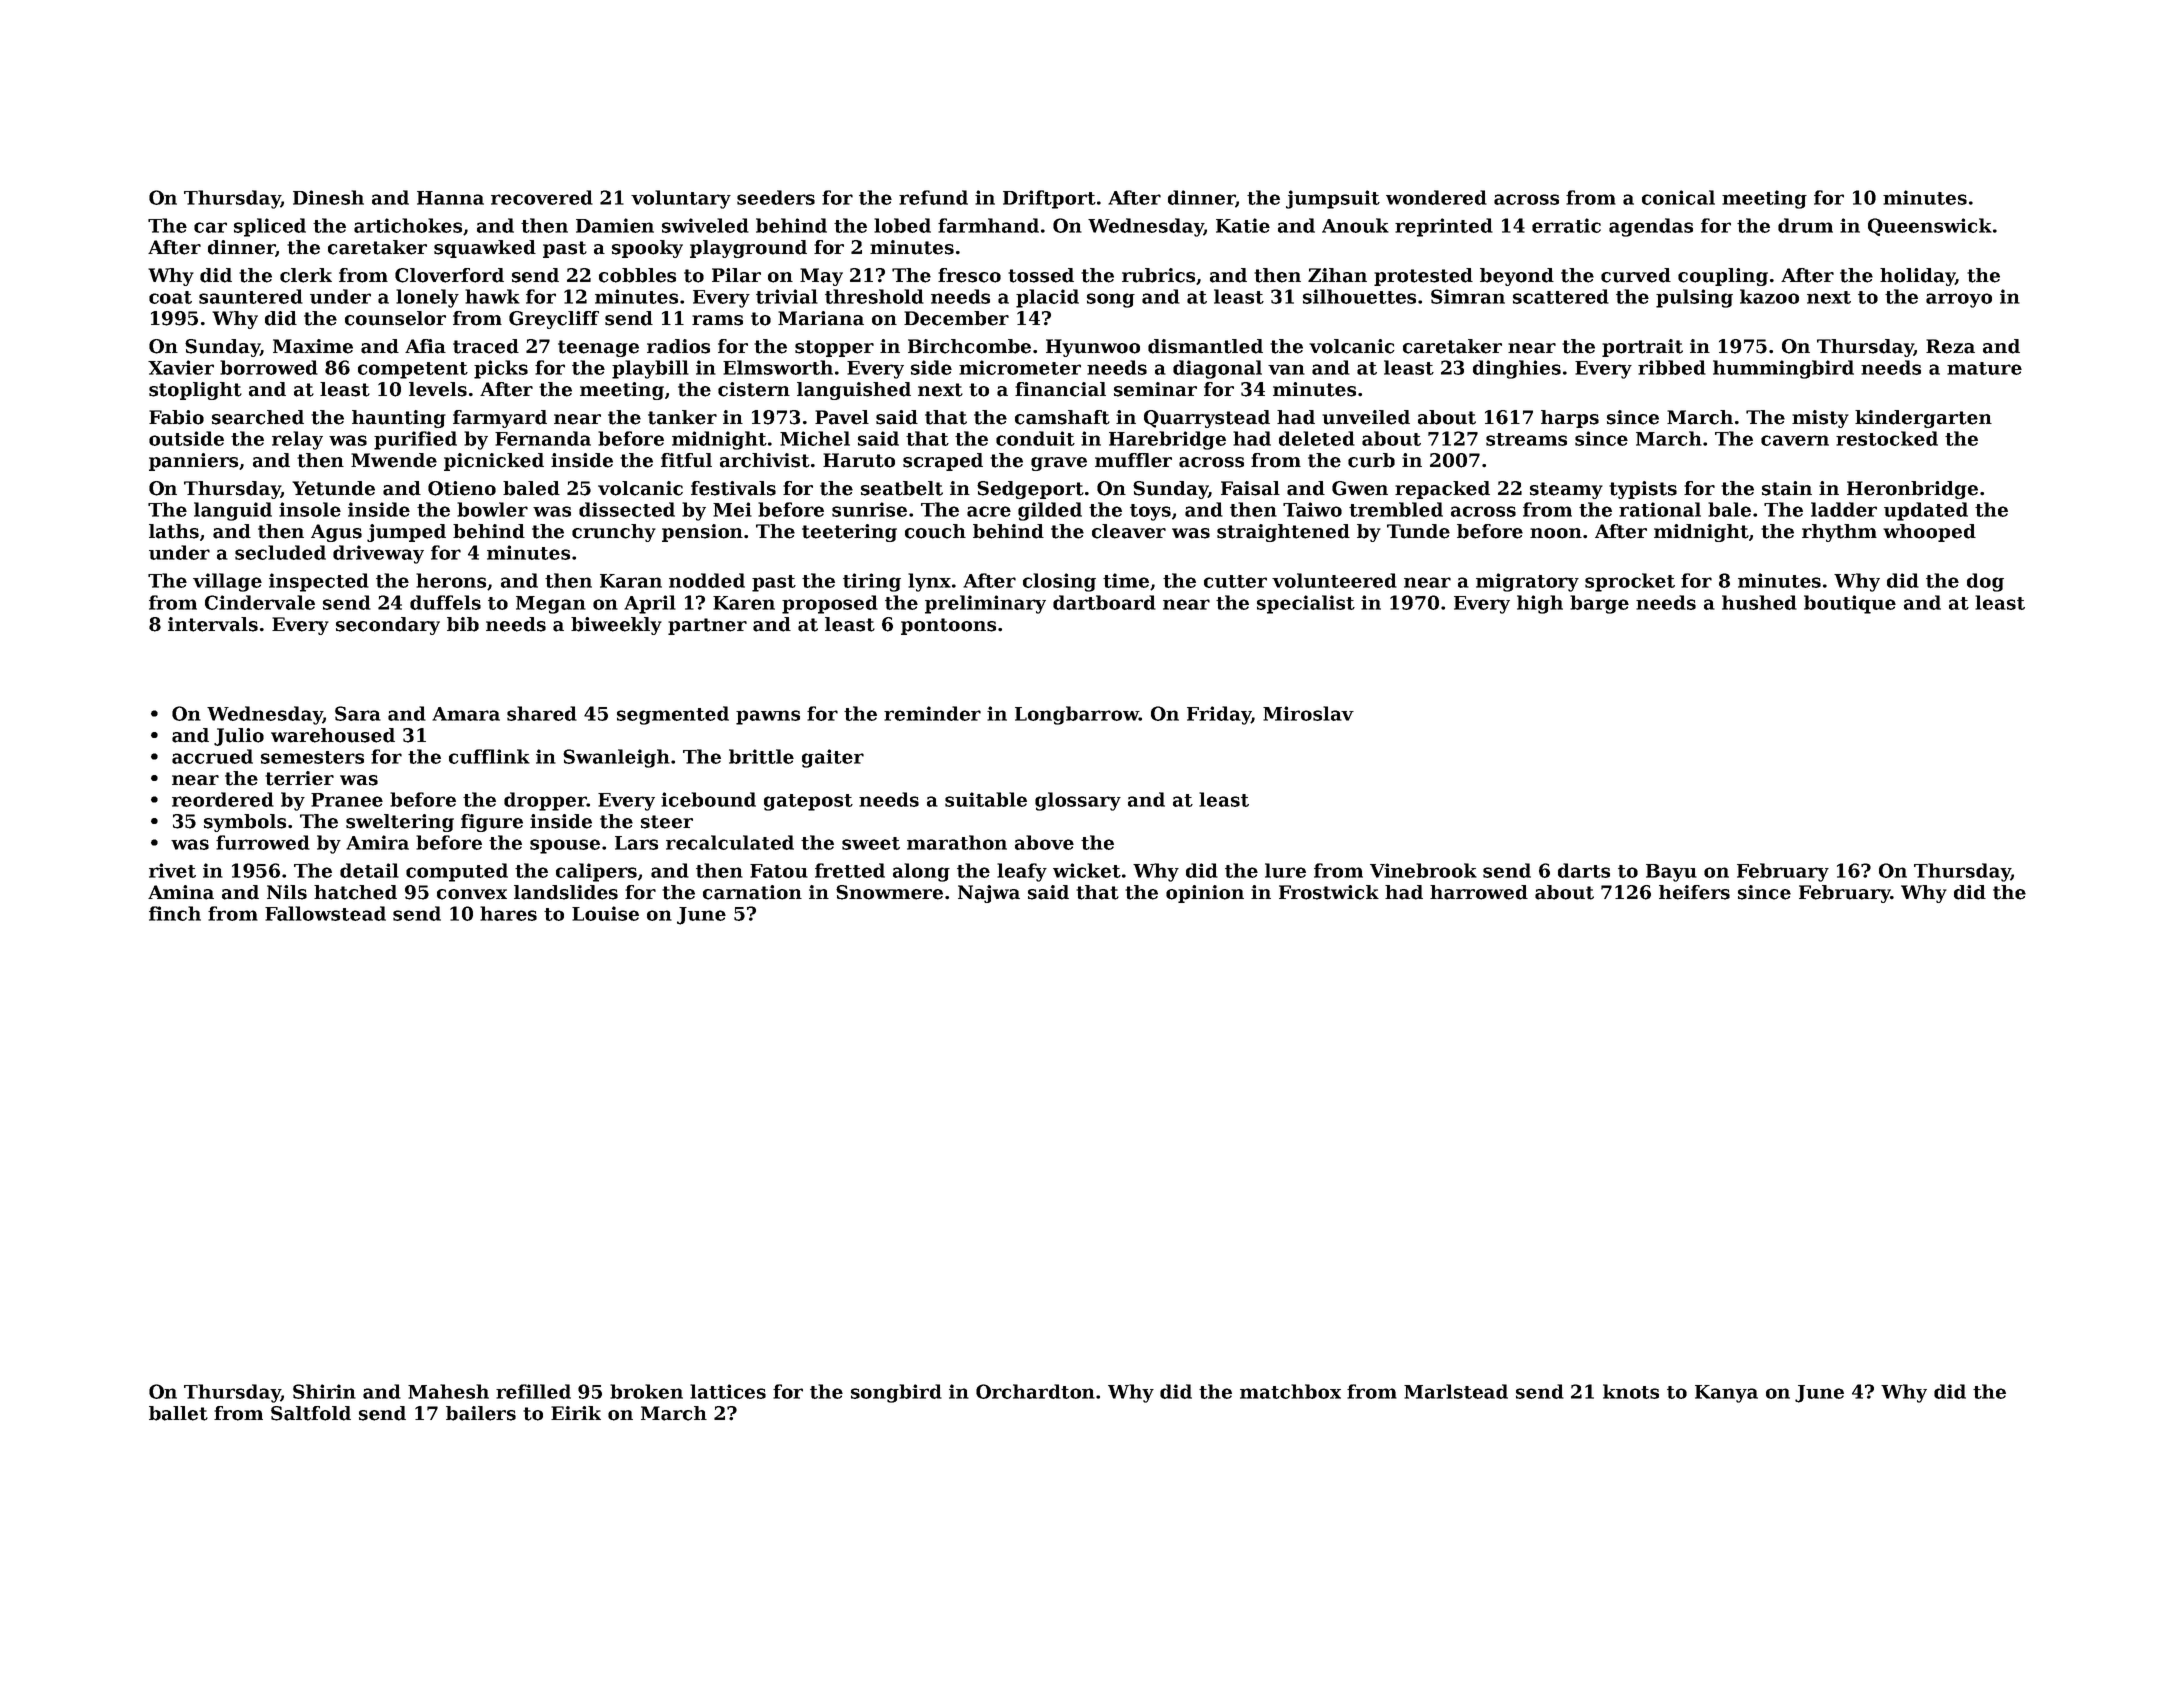 The height and width of the screenshot is (1683, 2178). Describe the element at coordinates (508, 913) in the screenshot. I see `hares` at that location.
